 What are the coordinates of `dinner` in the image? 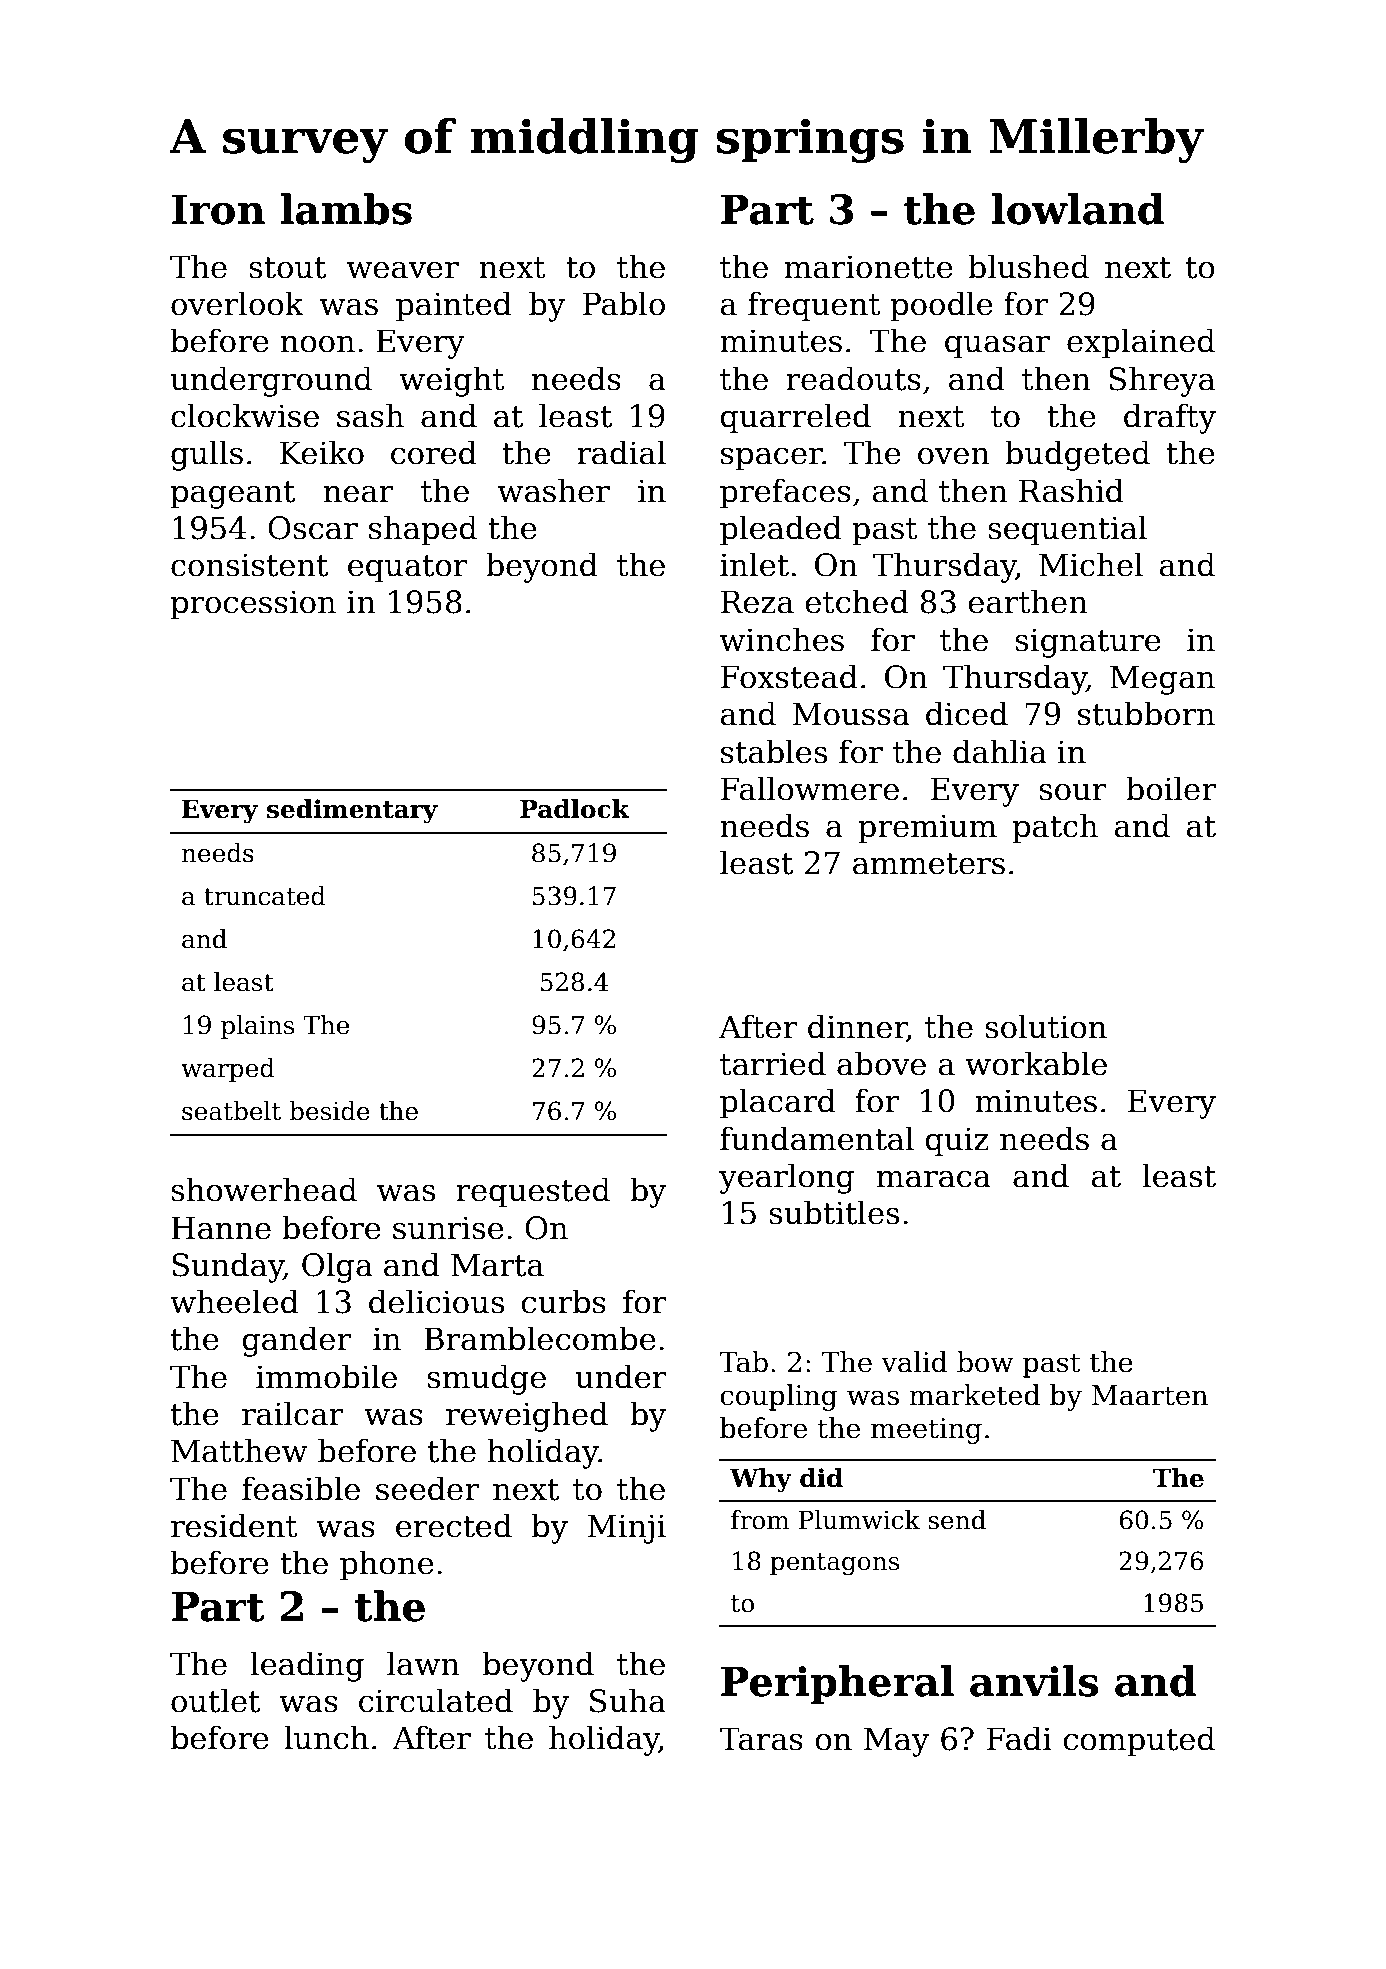 It's located at (857, 1027).
